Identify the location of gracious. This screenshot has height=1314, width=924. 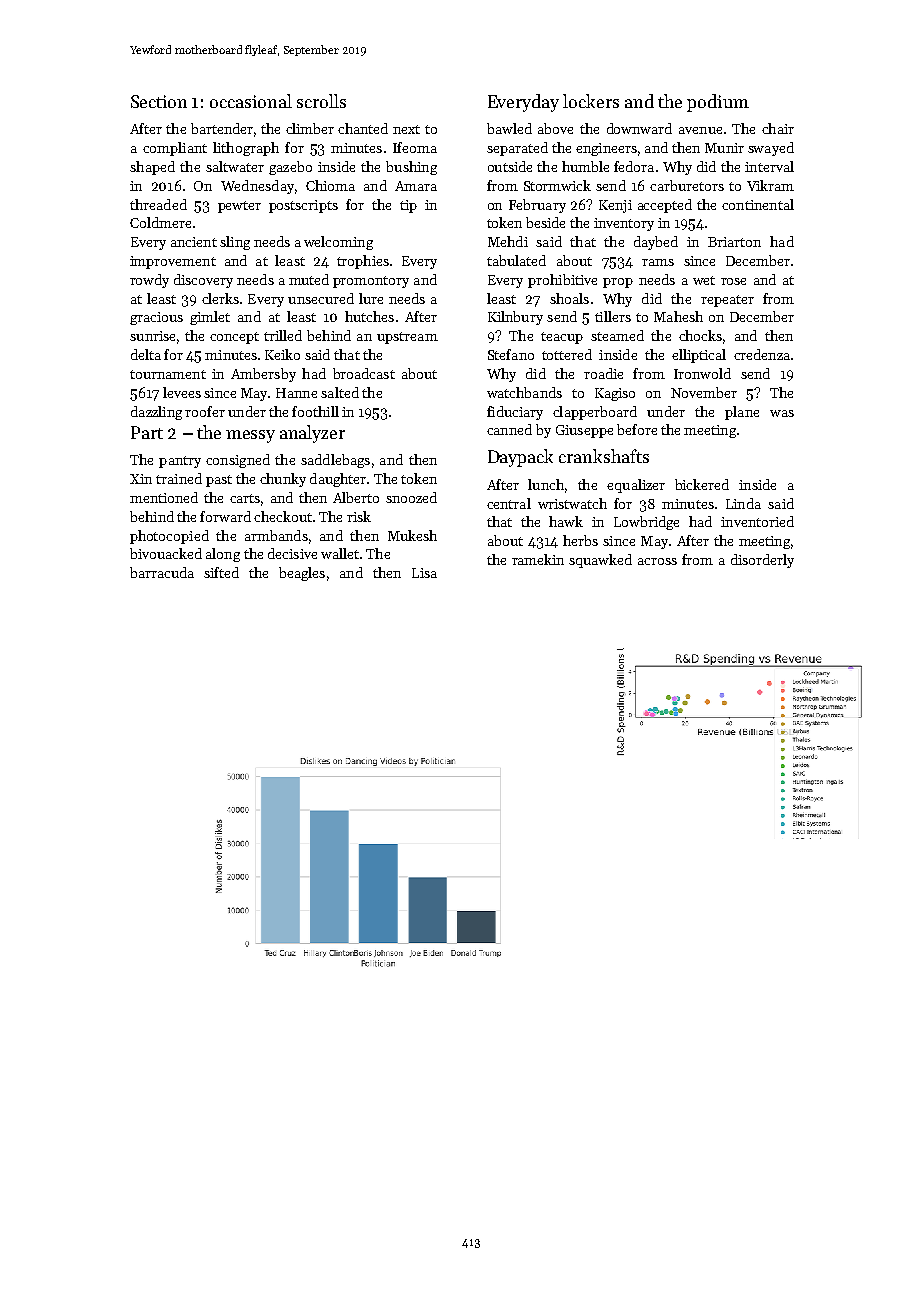
(156, 318).
